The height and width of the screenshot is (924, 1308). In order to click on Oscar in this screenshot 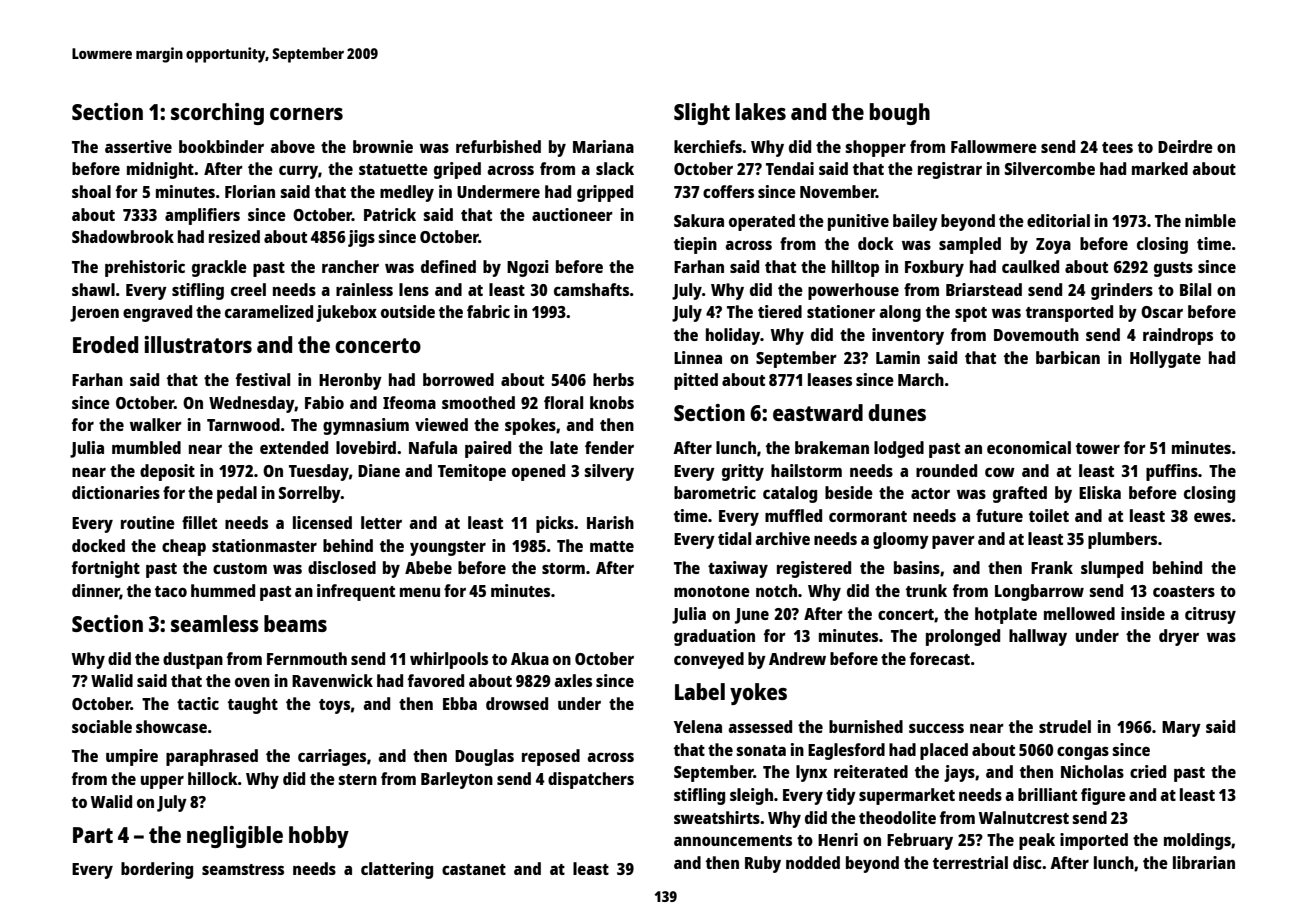, I will do `click(1162, 312)`.
